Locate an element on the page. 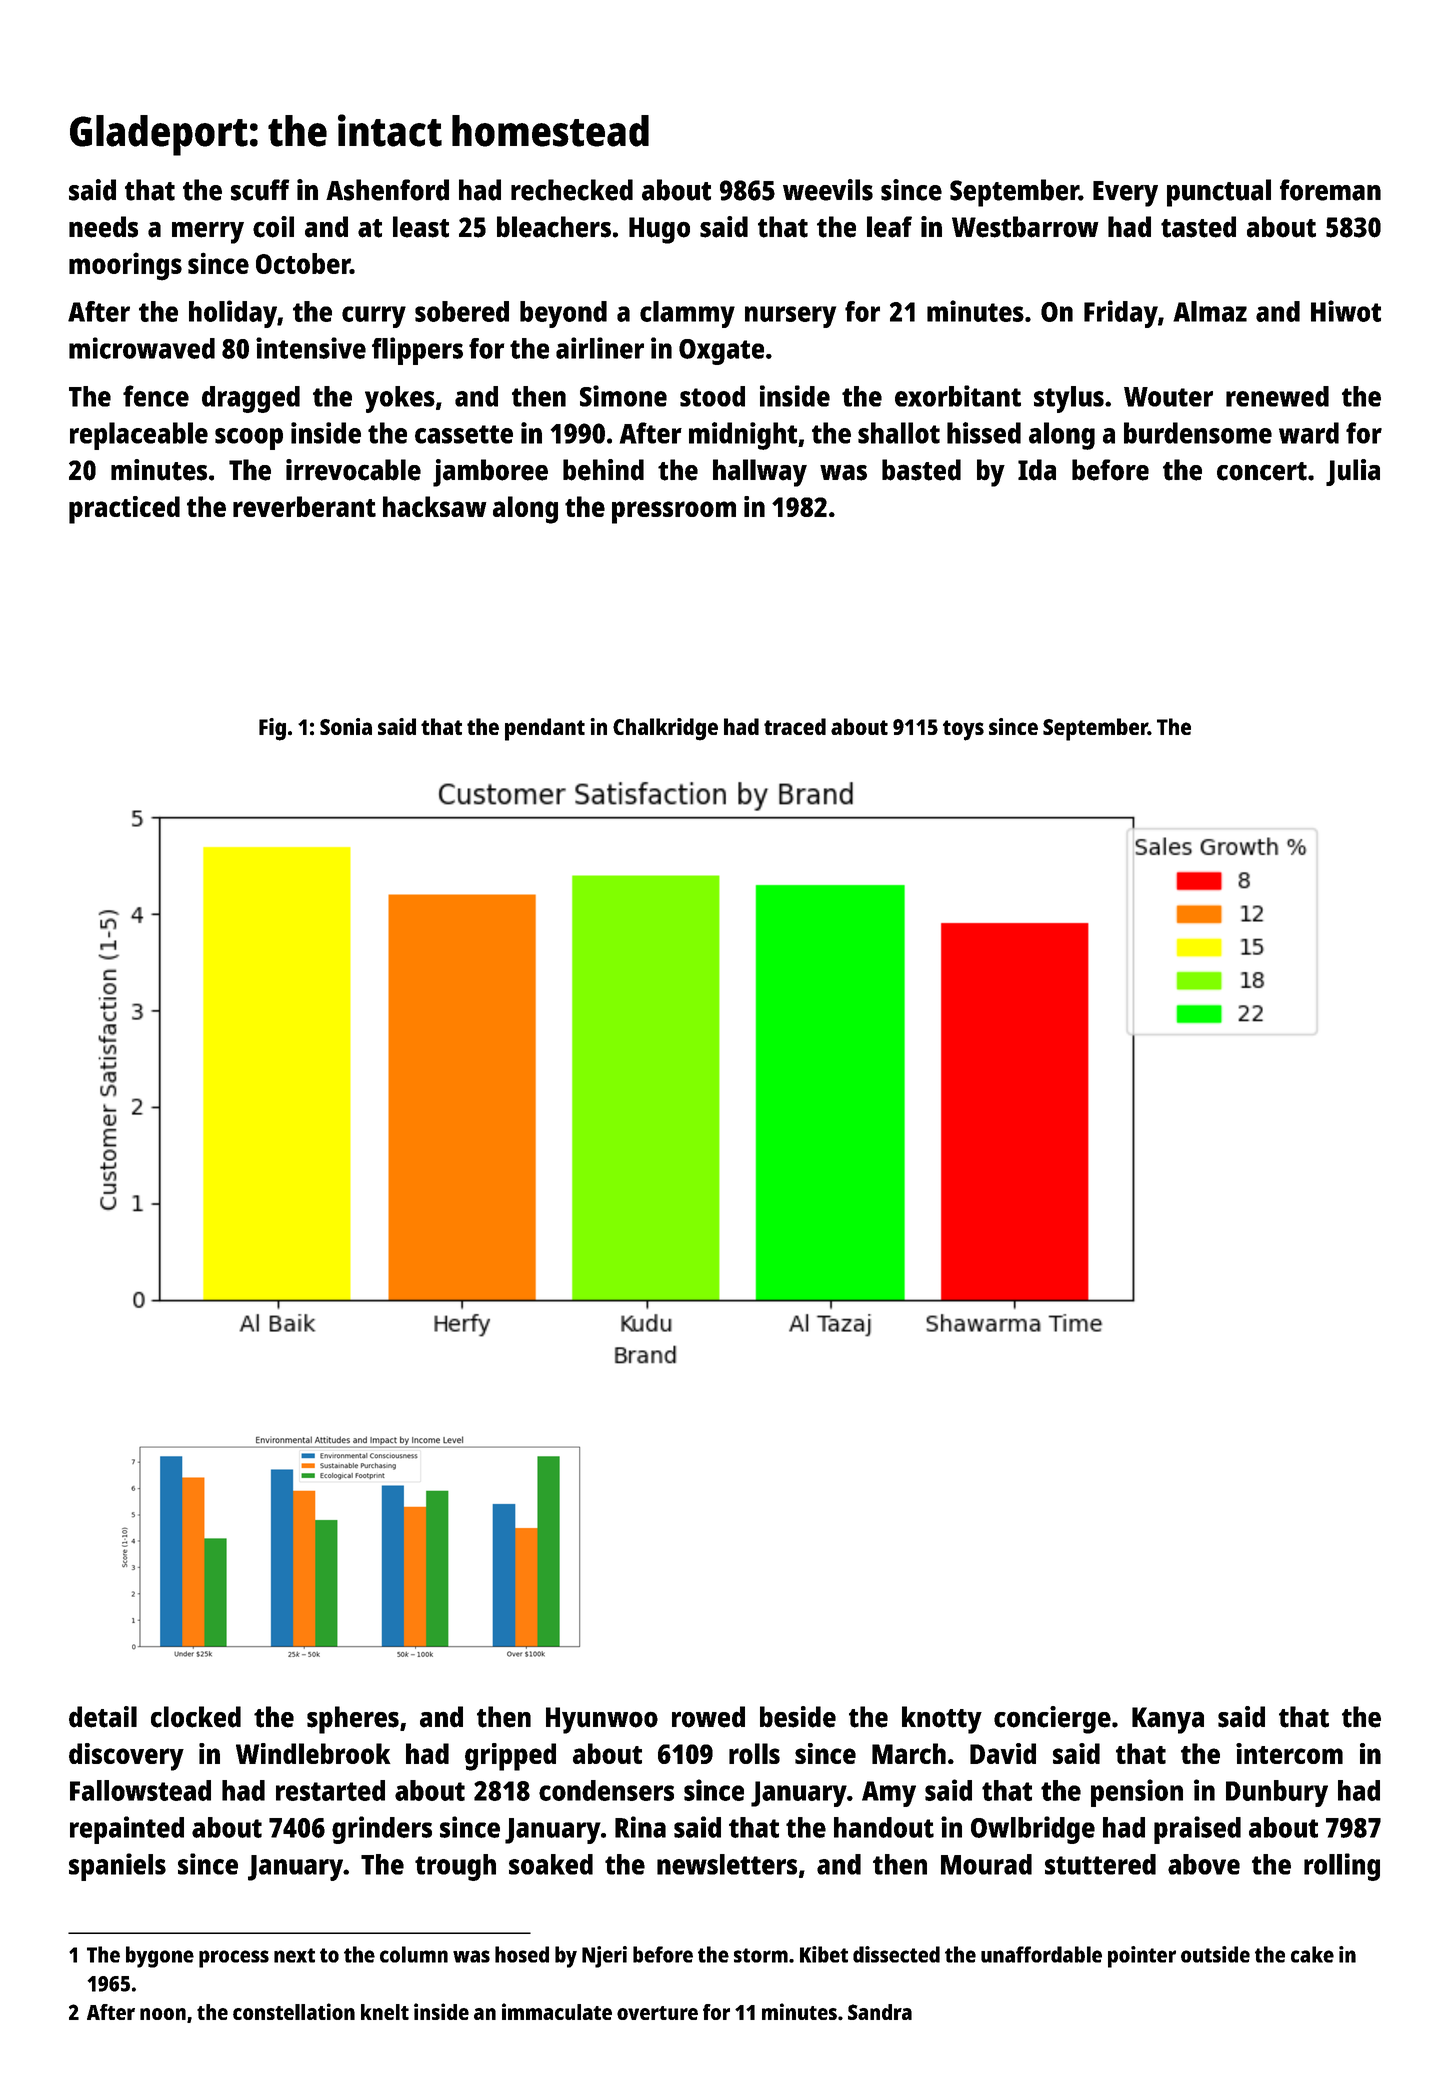 The image size is (1450, 2100). Kanya is located at coordinates (1168, 1720).
